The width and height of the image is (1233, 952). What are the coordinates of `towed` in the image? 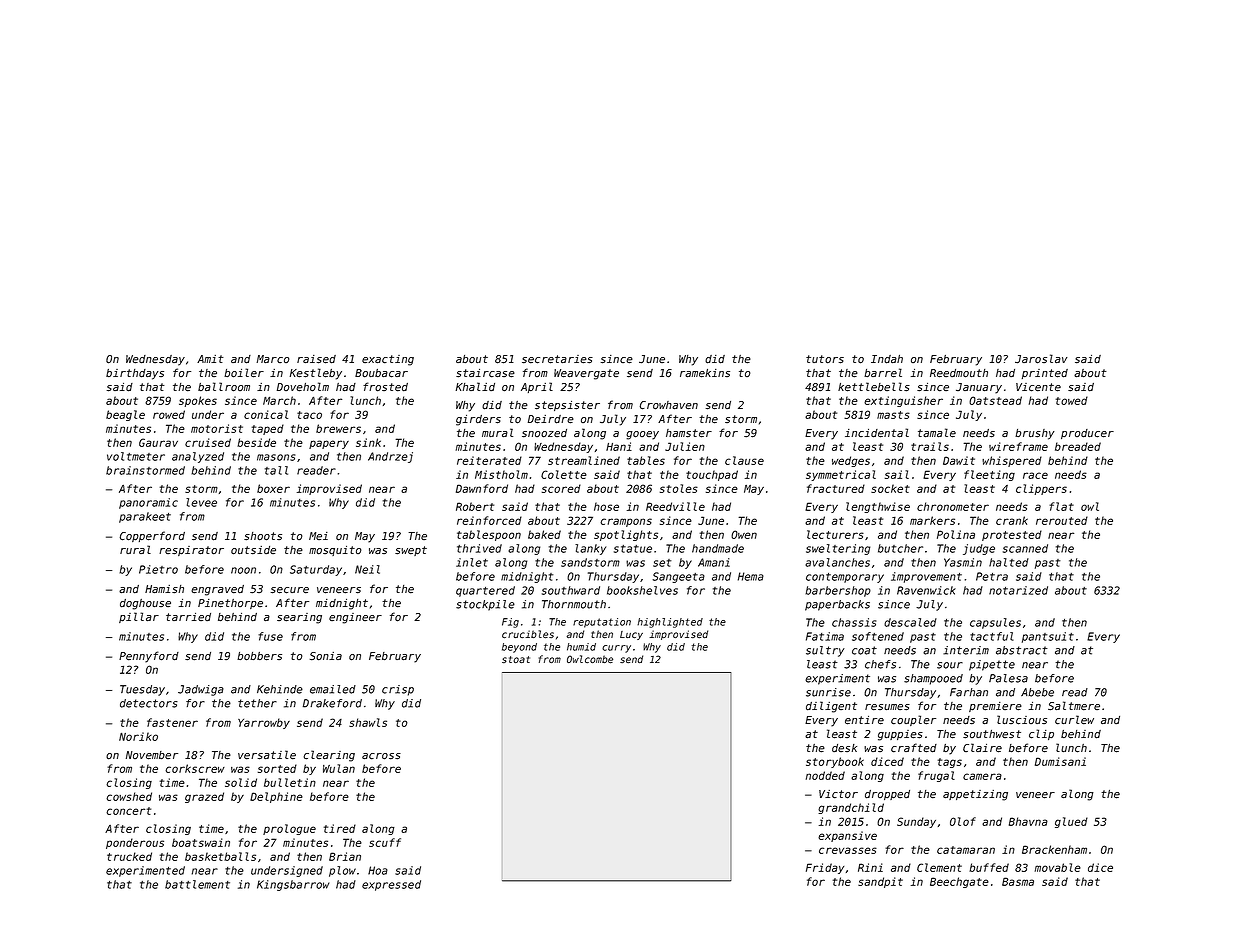 It's located at (1072, 400).
